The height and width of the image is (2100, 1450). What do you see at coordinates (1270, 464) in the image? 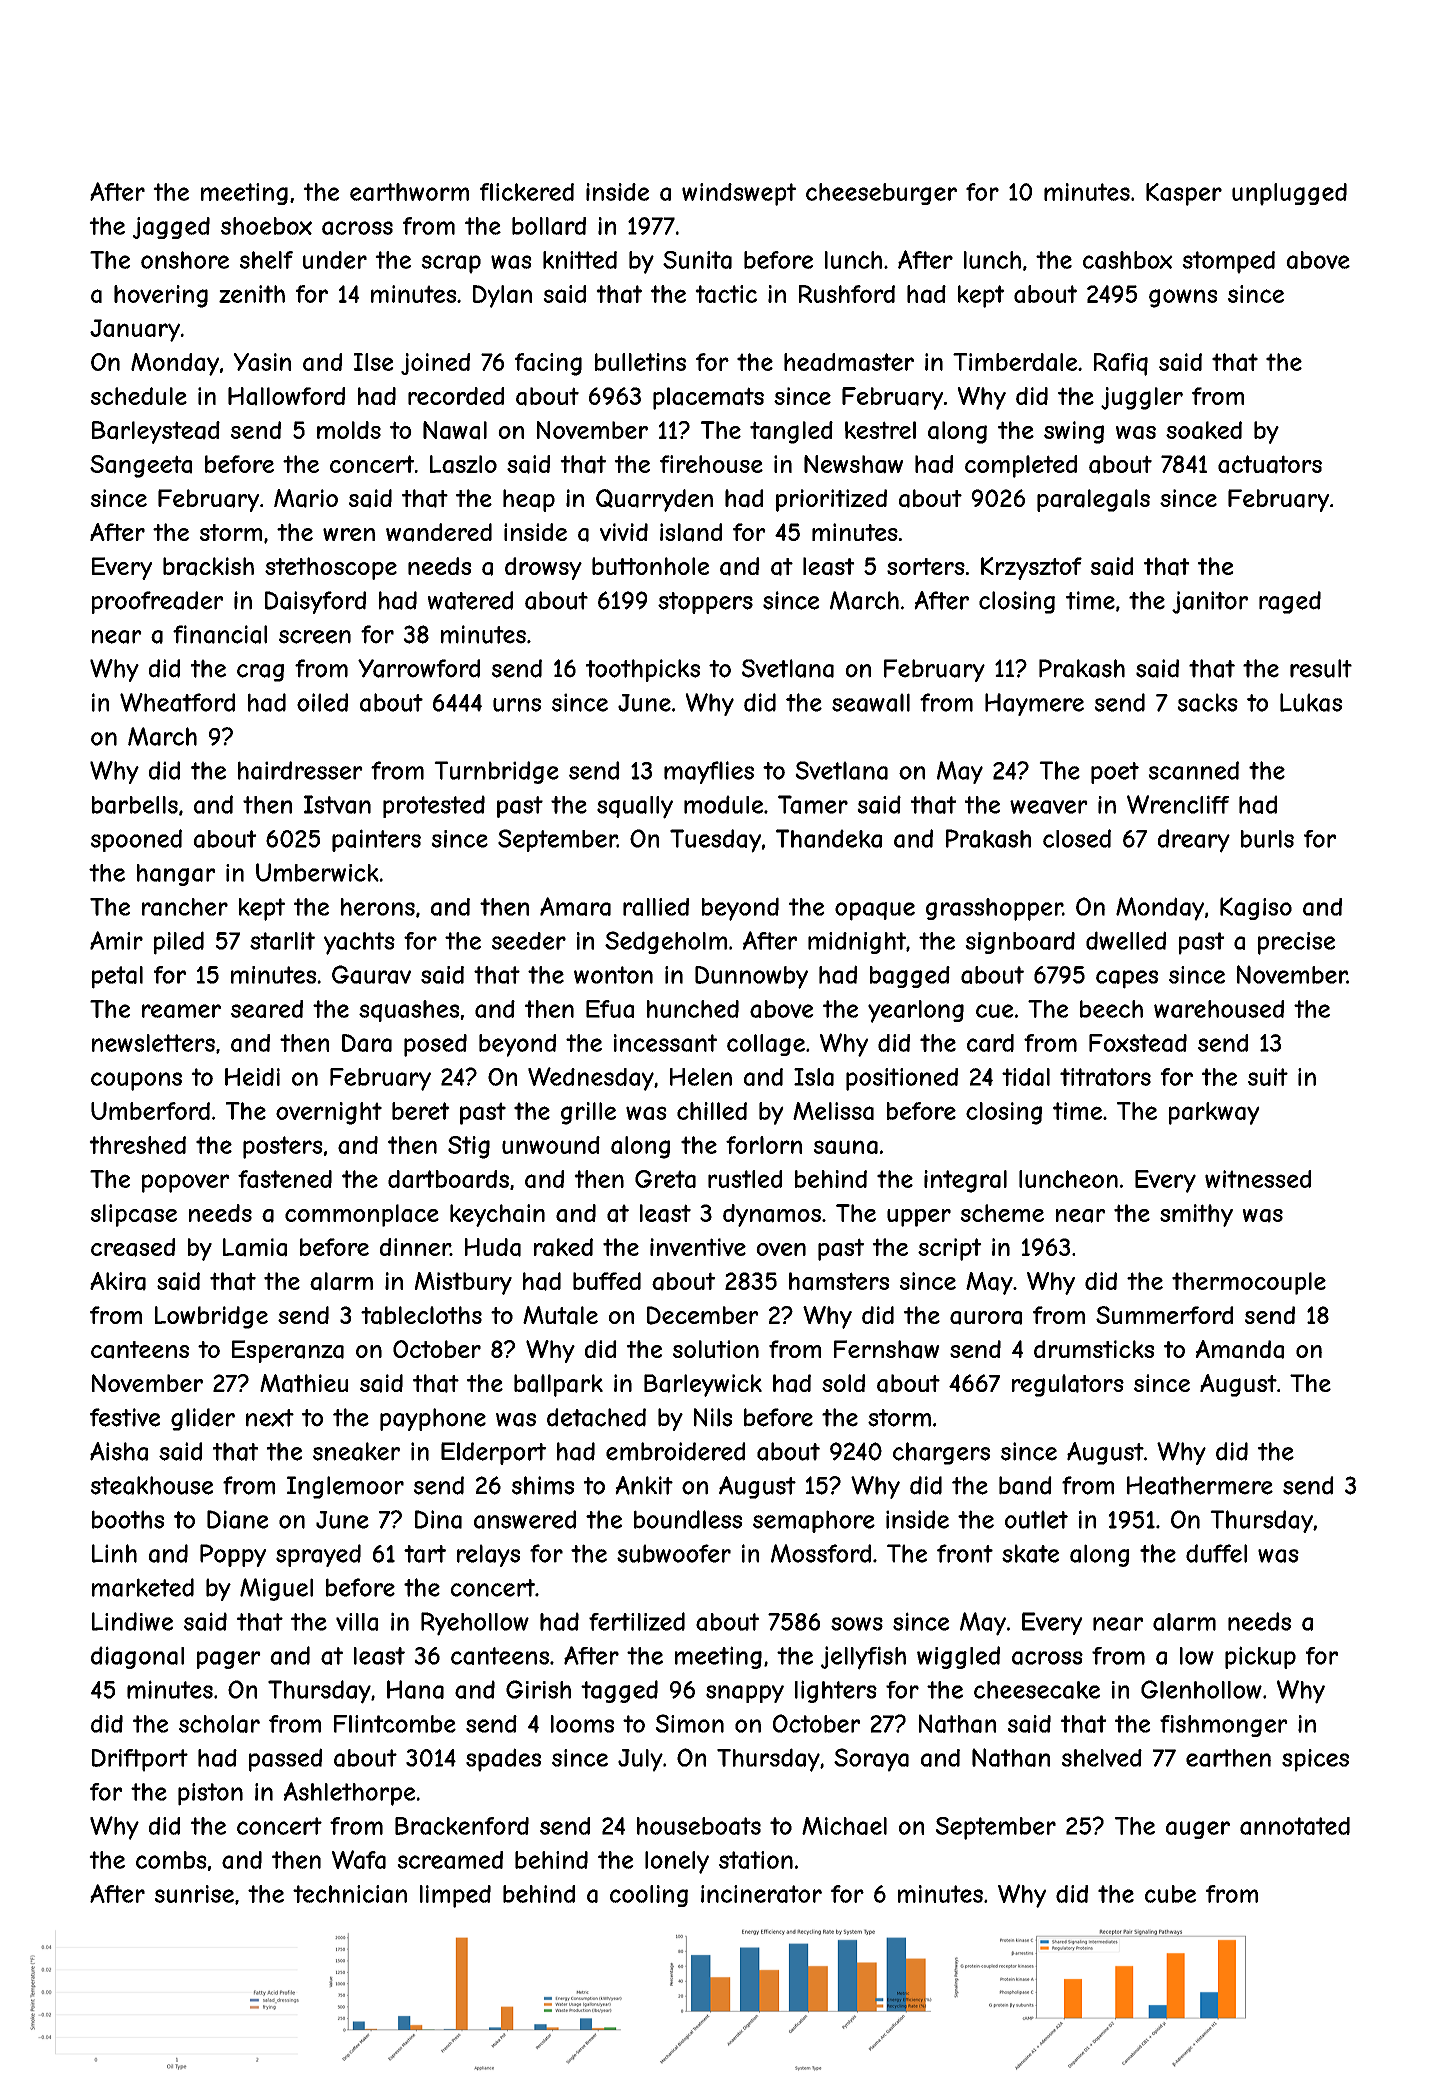
I see `actuators` at bounding box center [1270, 464].
